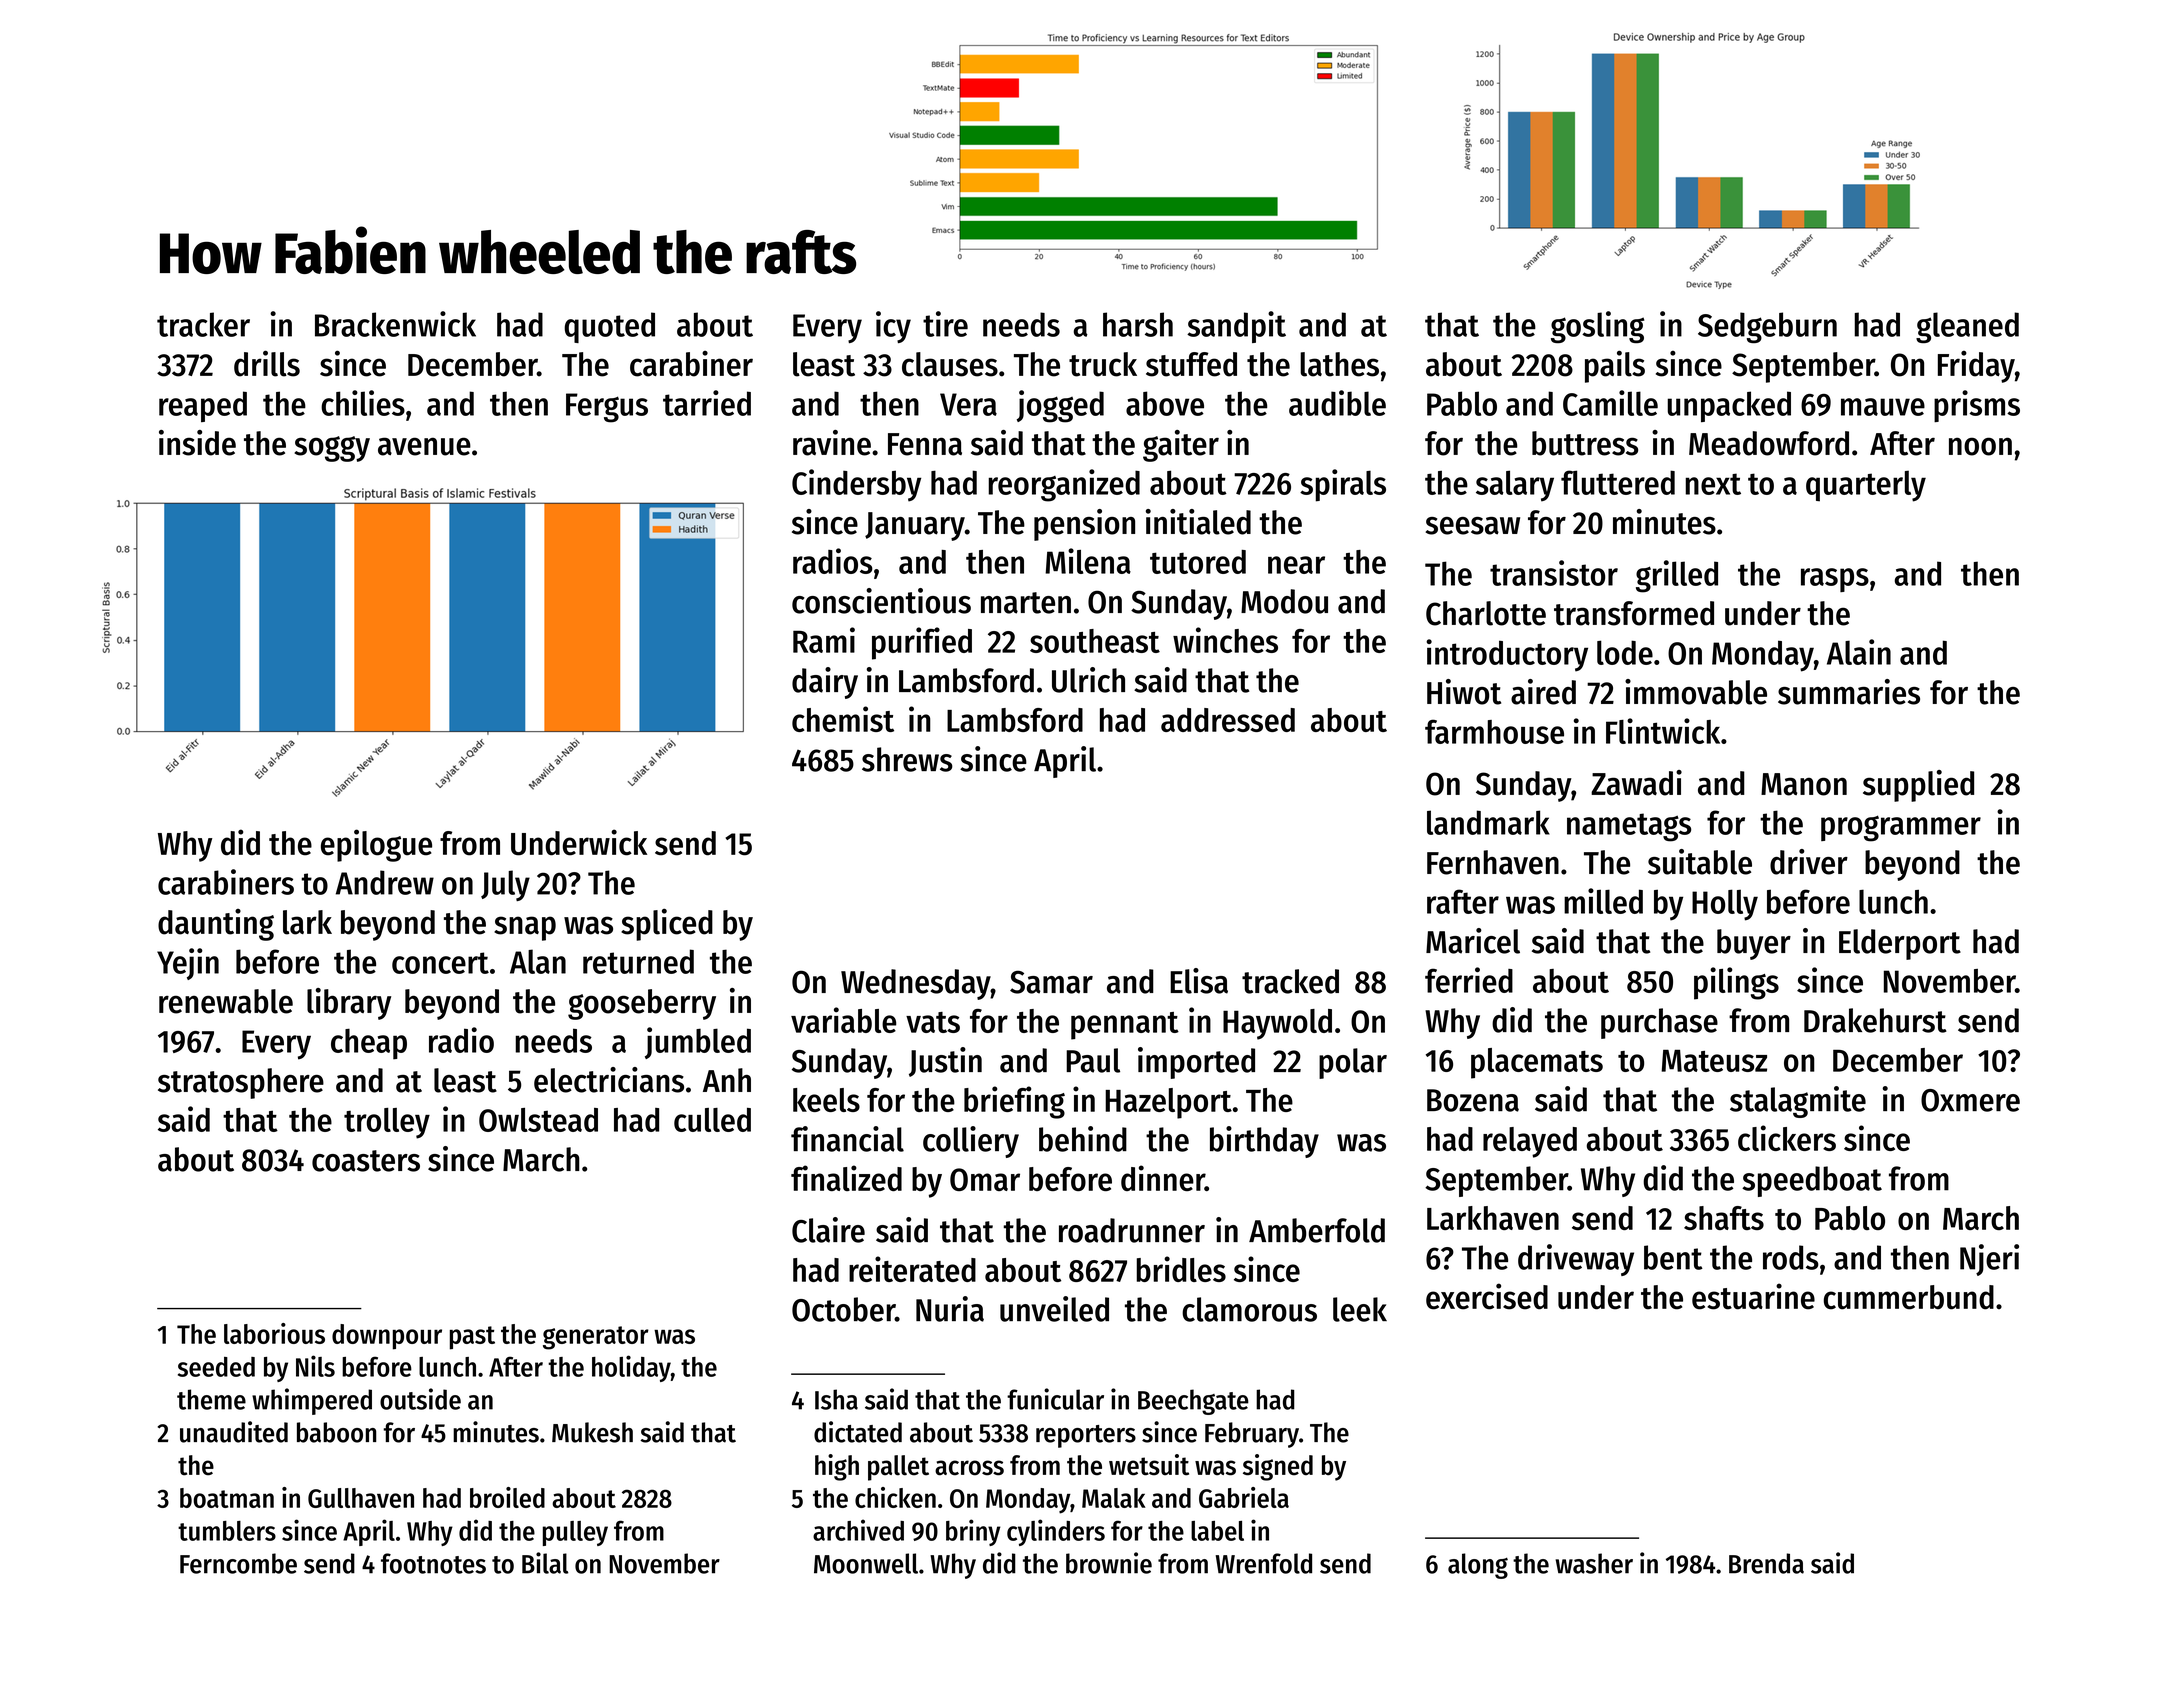  Describe the element at coordinates (1339, 364) in the image. I see `lathes` at that location.
